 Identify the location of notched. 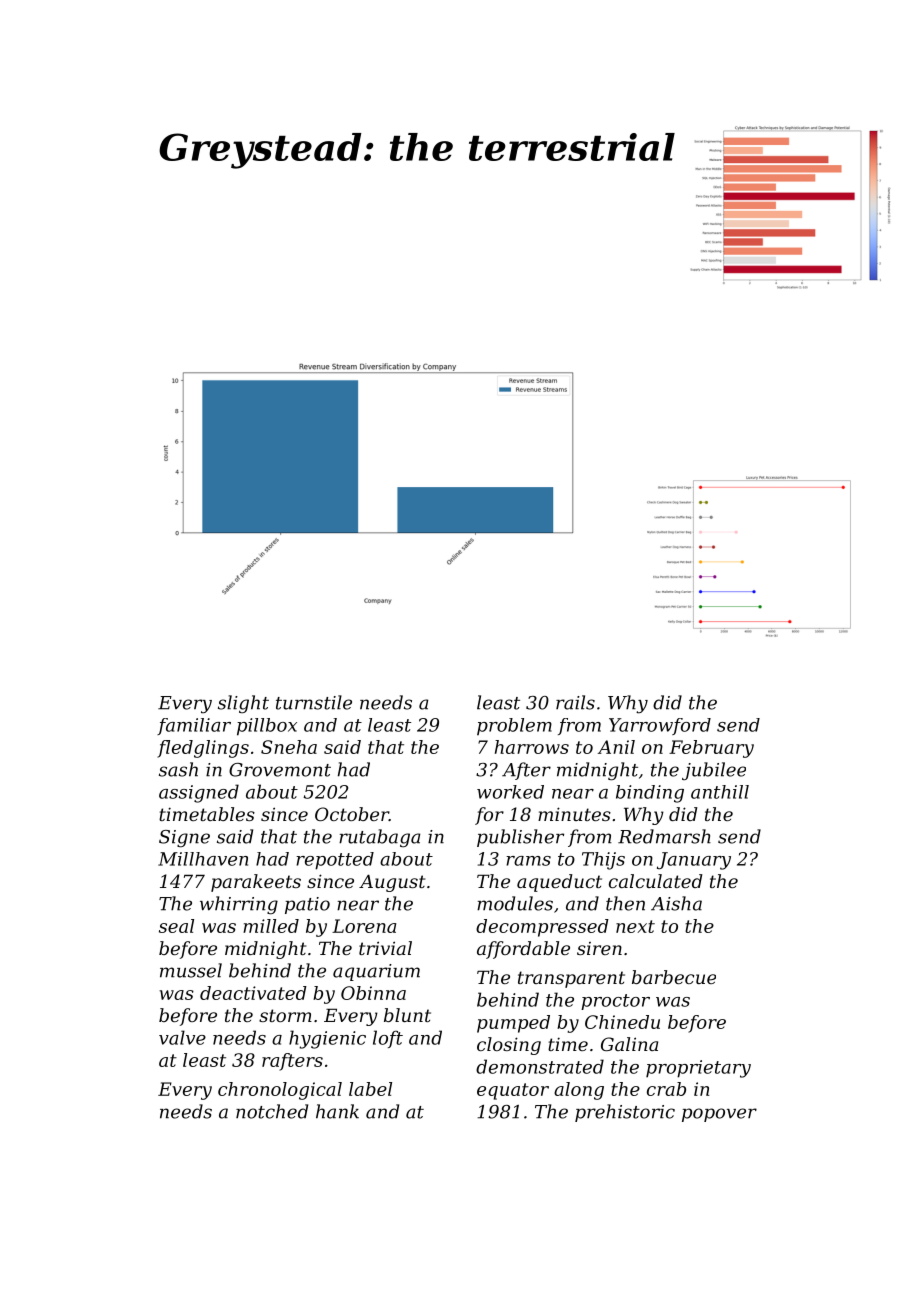
(272, 1111).
